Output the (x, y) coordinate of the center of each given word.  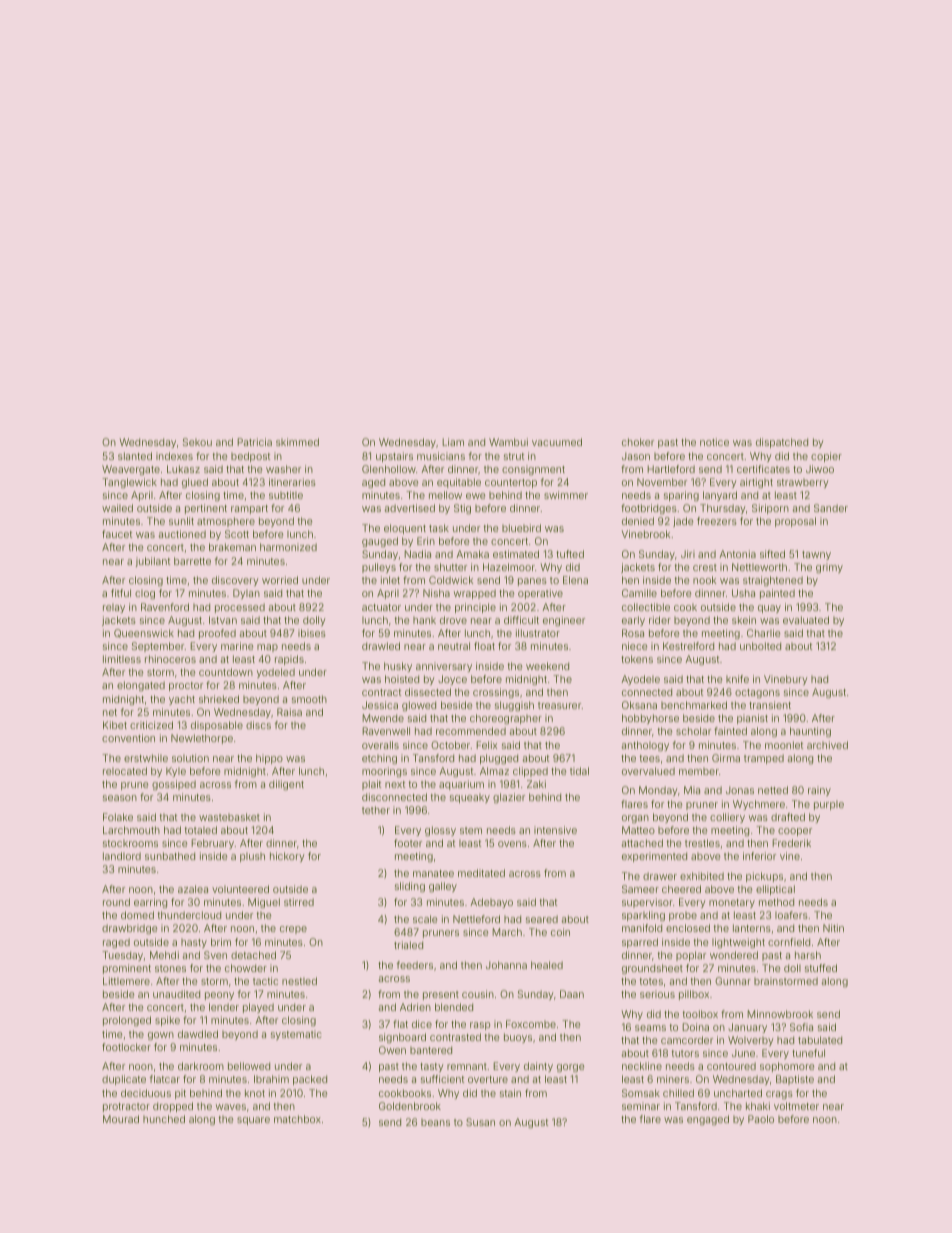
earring (150, 903)
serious (657, 994)
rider (660, 620)
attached (642, 843)
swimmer (566, 495)
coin (560, 932)
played (258, 1008)
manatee (433, 873)
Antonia (737, 554)
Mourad (121, 1119)
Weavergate (131, 470)
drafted (788, 817)
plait (371, 785)
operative (540, 594)
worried (280, 580)
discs (258, 725)
